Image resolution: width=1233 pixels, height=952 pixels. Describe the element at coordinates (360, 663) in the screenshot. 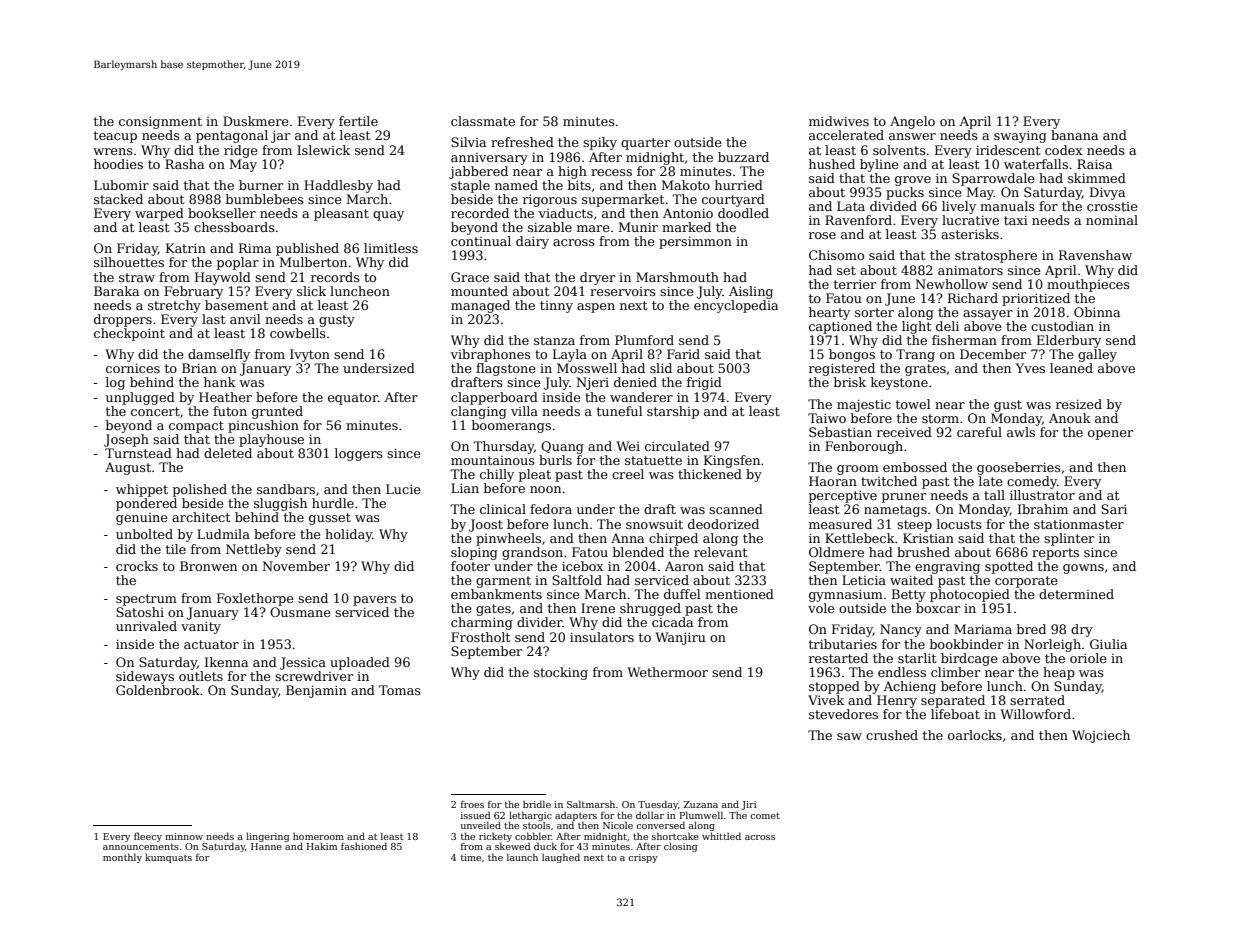

I see `uploaded` at that location.
